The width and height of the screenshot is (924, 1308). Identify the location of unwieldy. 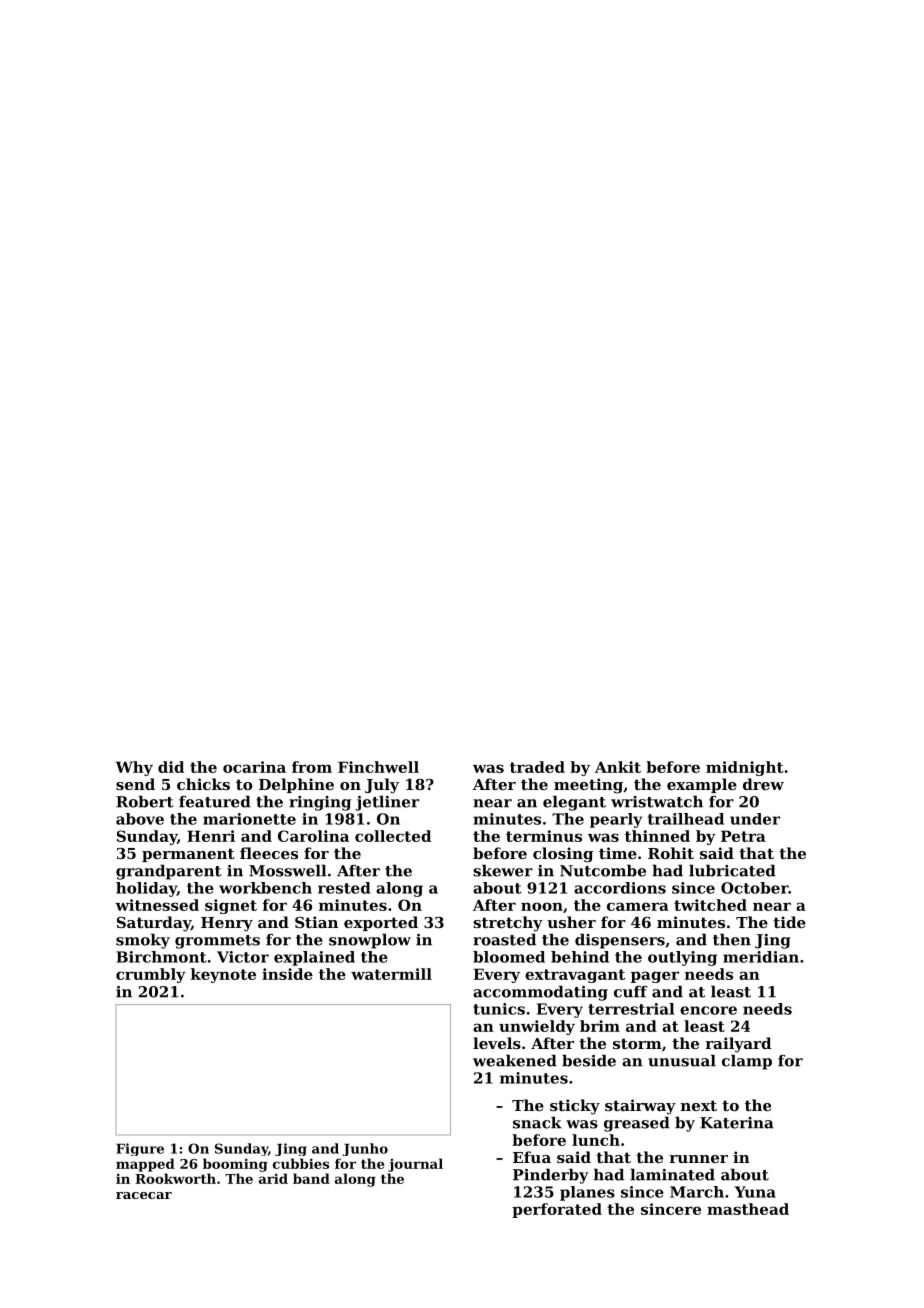
(537, 1027).
